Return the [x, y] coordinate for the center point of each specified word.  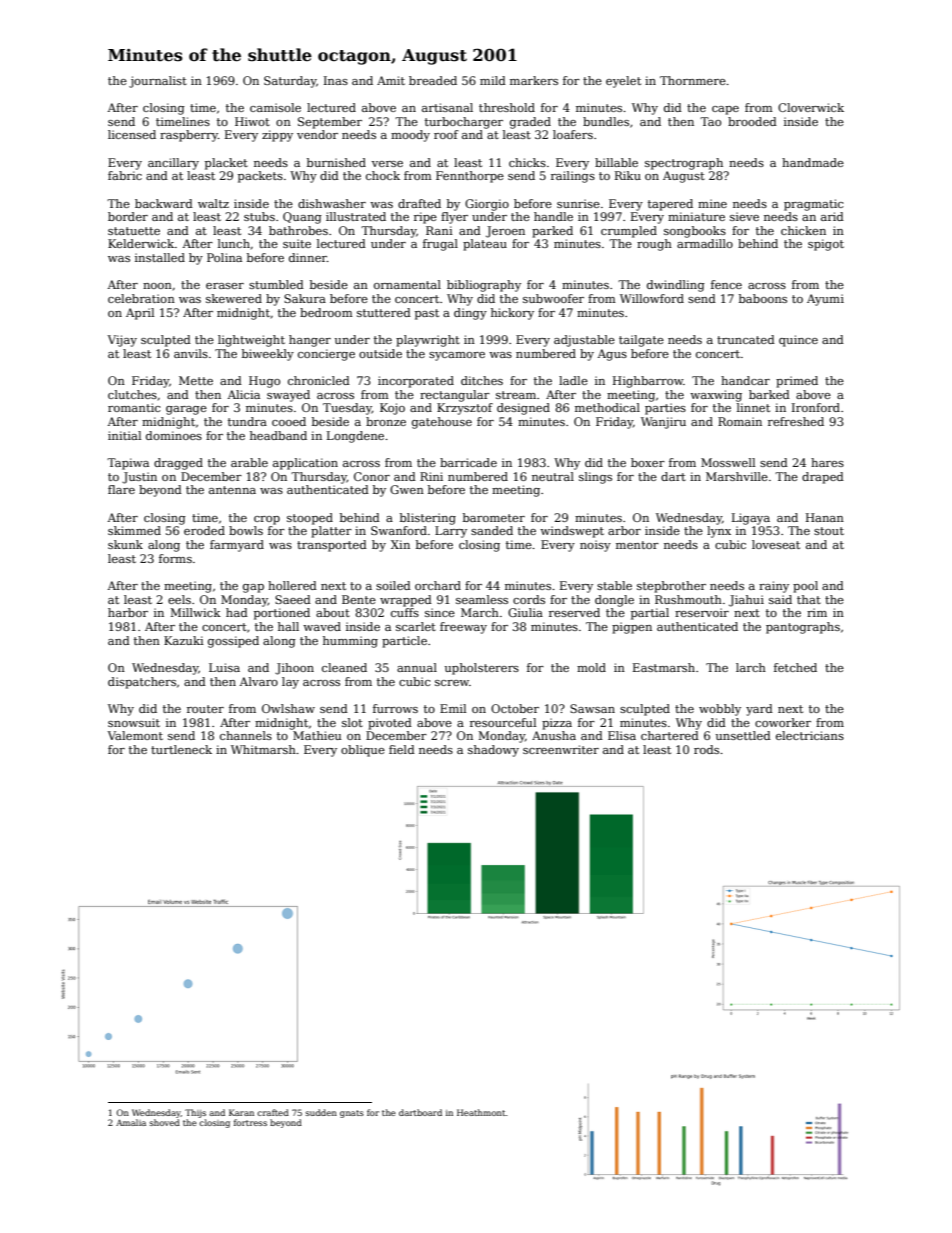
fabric [125, 175]
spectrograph [684, 164]
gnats [352, 1114]
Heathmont [481, 1112]
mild [493, 80]
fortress [250, 1122]
